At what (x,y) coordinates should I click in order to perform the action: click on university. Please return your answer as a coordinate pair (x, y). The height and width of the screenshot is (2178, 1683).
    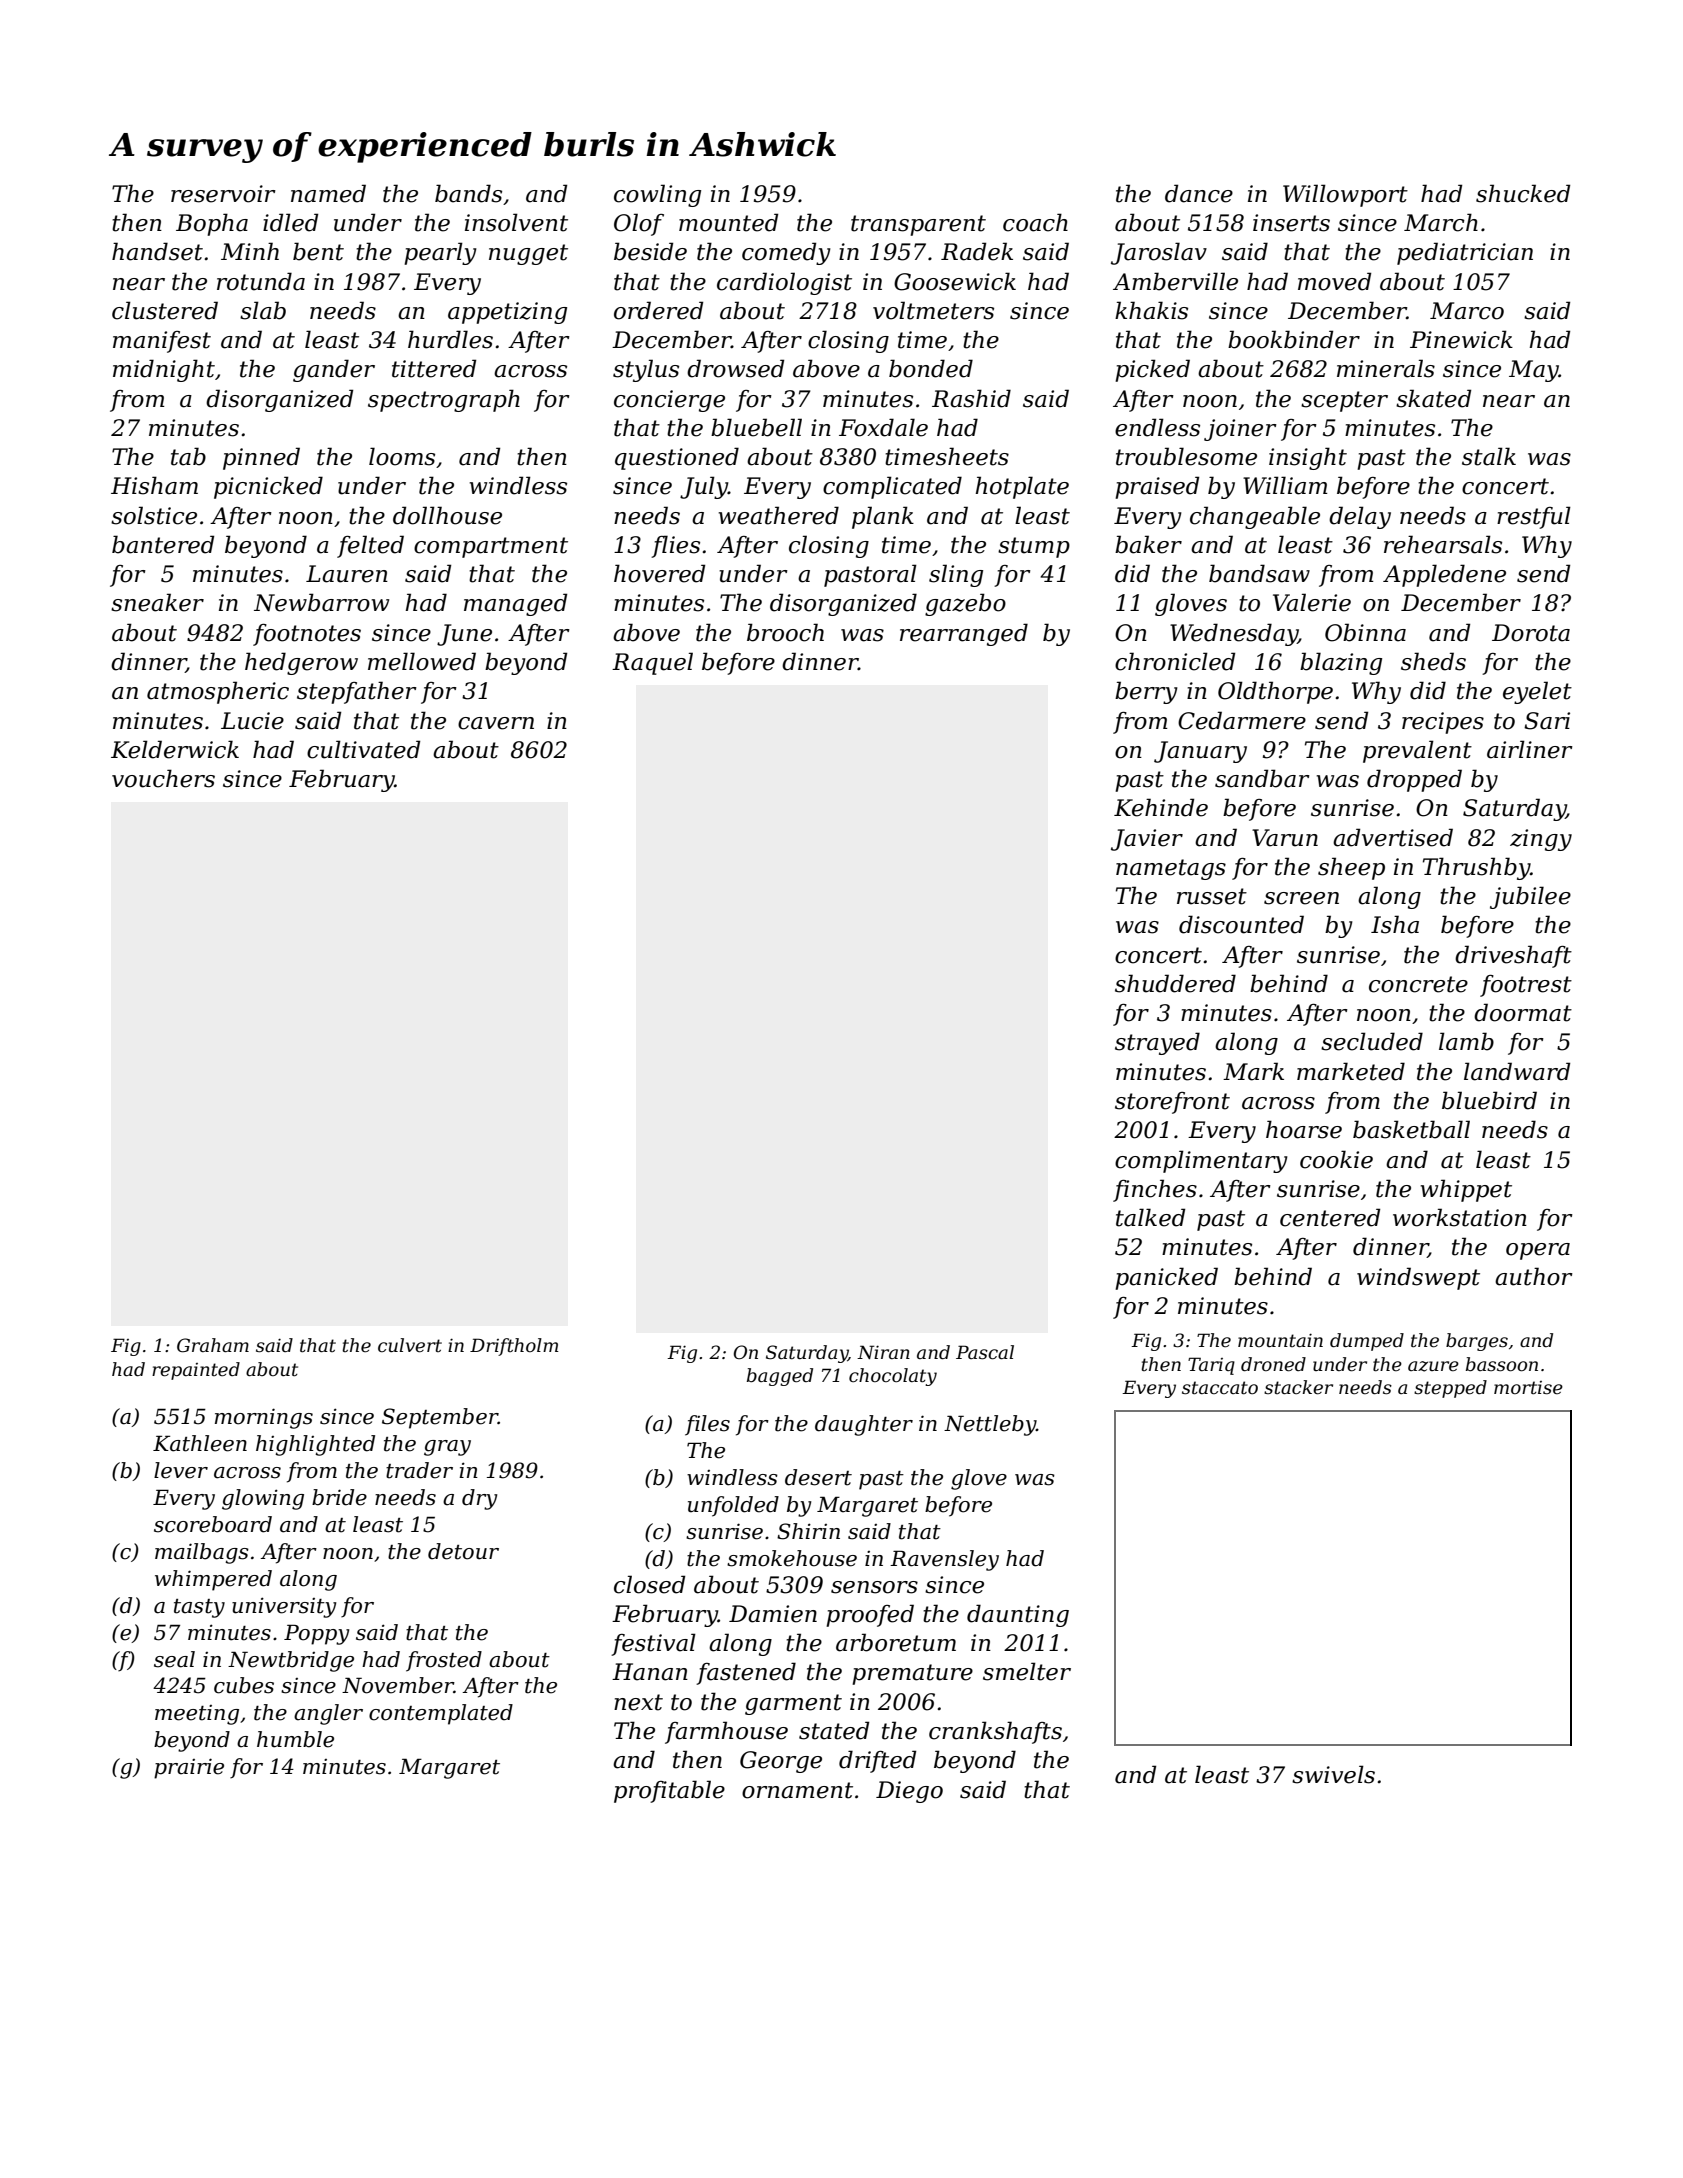
    Looking at the image, I should click on (284, 1607).
